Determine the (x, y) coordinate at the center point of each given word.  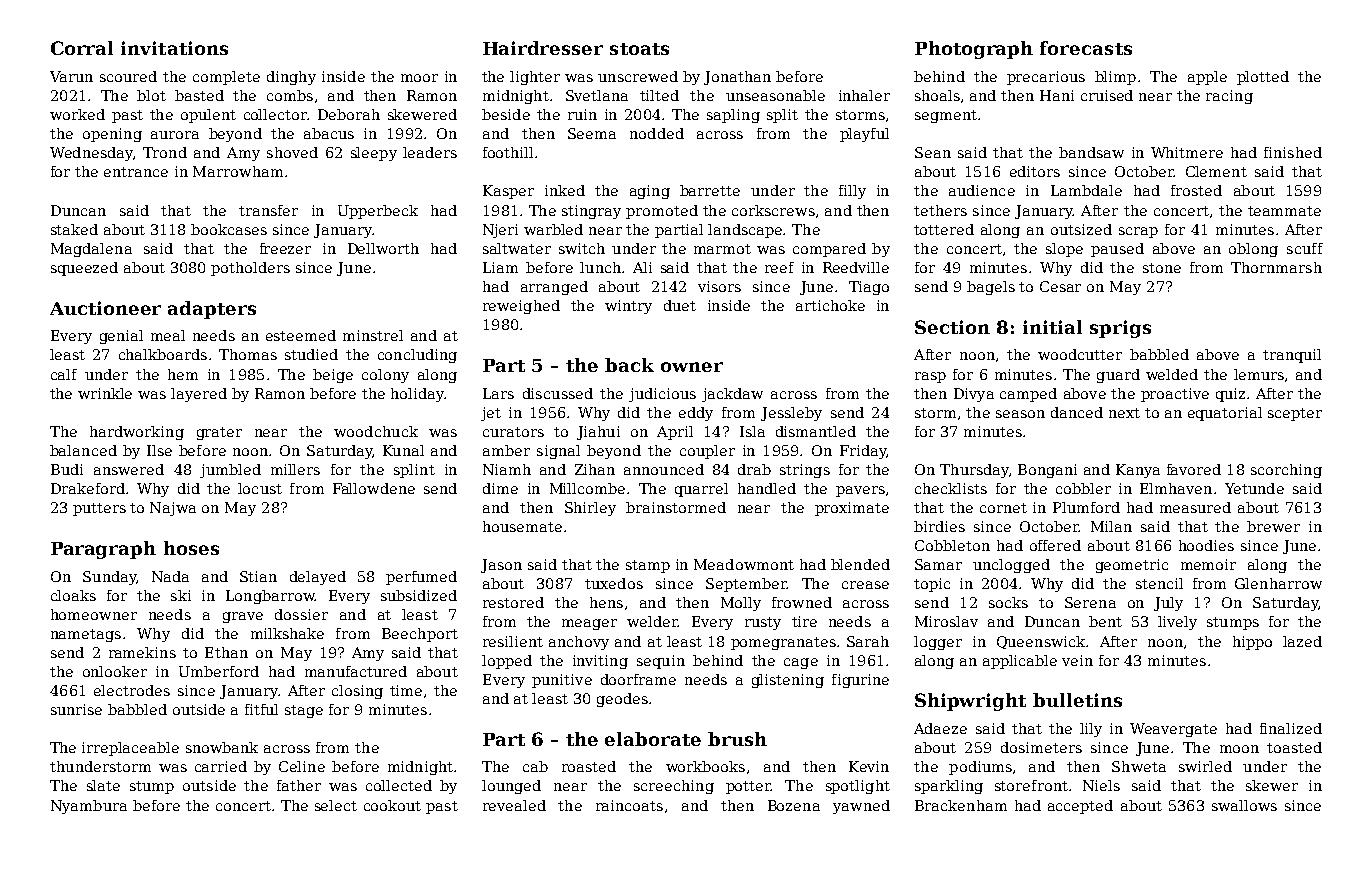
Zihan (595, 469)
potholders (250, 269)
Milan (1111, 526)
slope (1064, 250)
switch (582, 248)
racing (1229, 97)
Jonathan (737, 78)
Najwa (173, 509)
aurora (175, 135)
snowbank (222, 747)
